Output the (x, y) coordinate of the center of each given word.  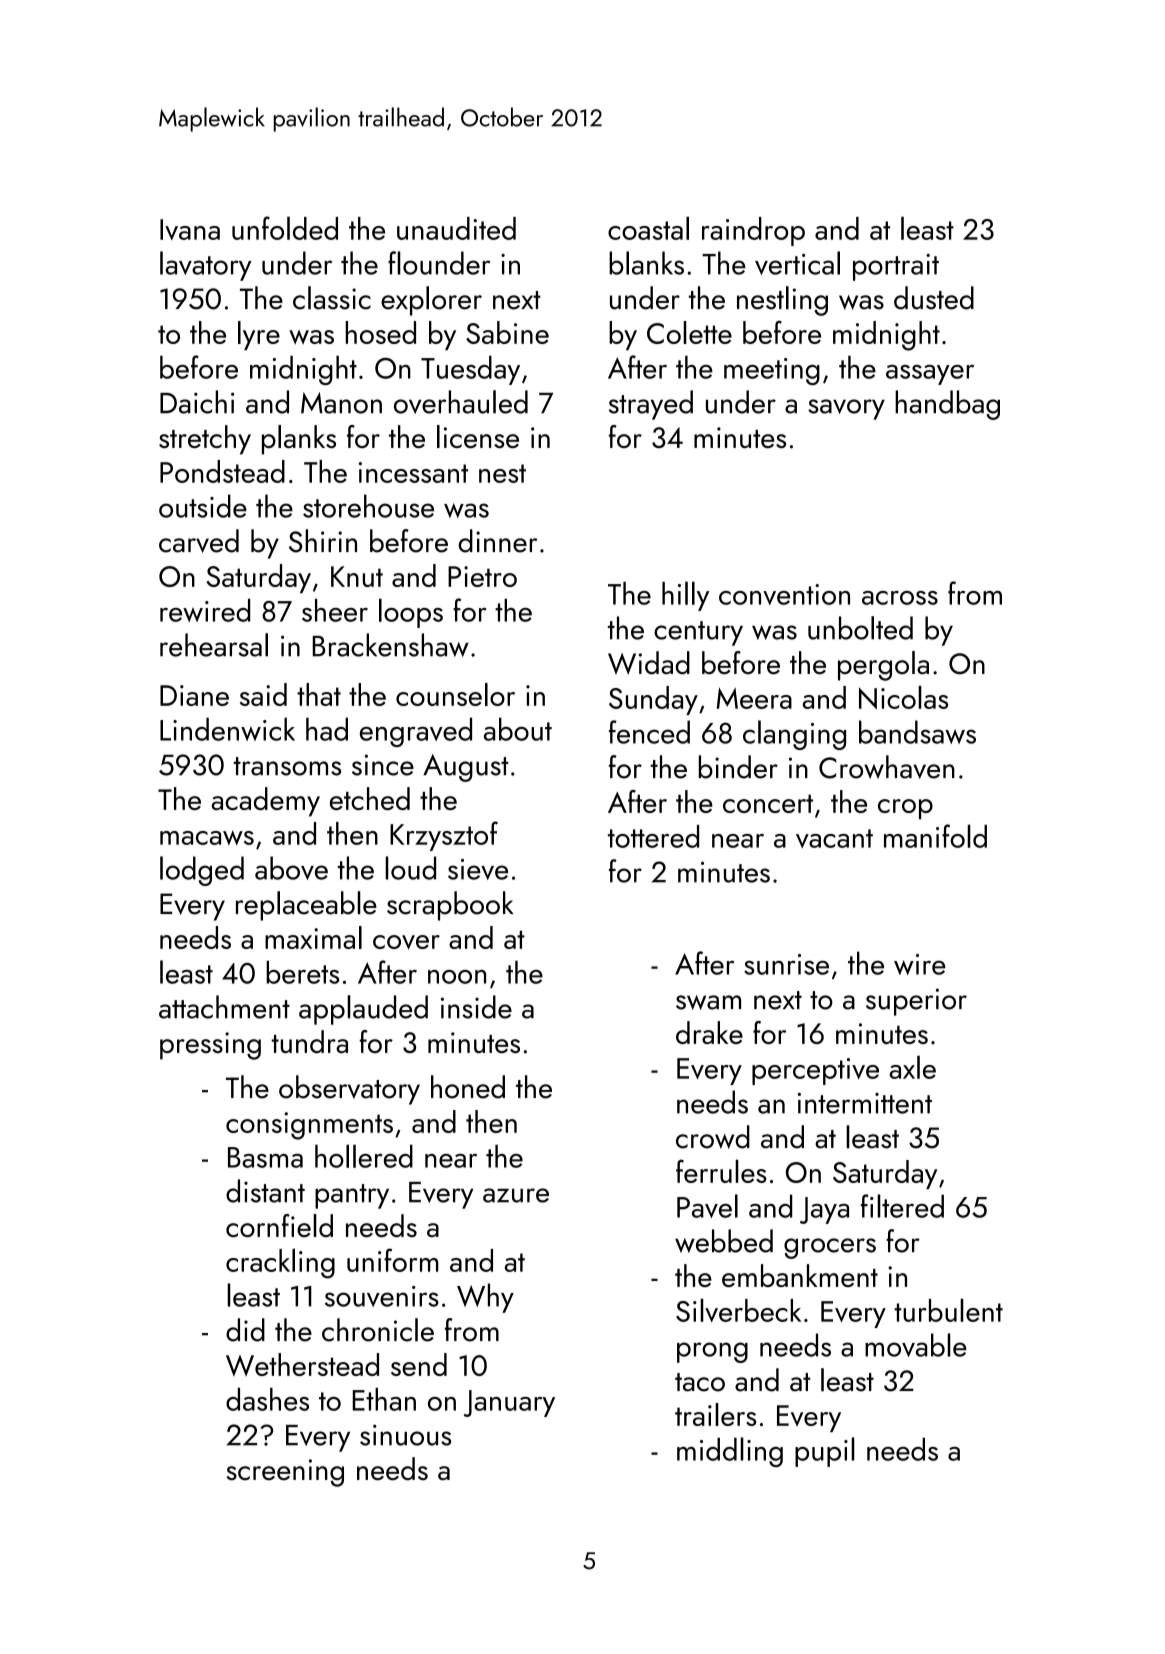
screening (285, 1473)
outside (203, 506)
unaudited (456, 228)
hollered (364, 1156)
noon (457, 977)
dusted (934, 298)
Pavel (707, 1206)
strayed (651, 405)
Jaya (824, 1210)
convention (784, 594)
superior (916, 1002)
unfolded (285, 228)
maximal (313, 937)
